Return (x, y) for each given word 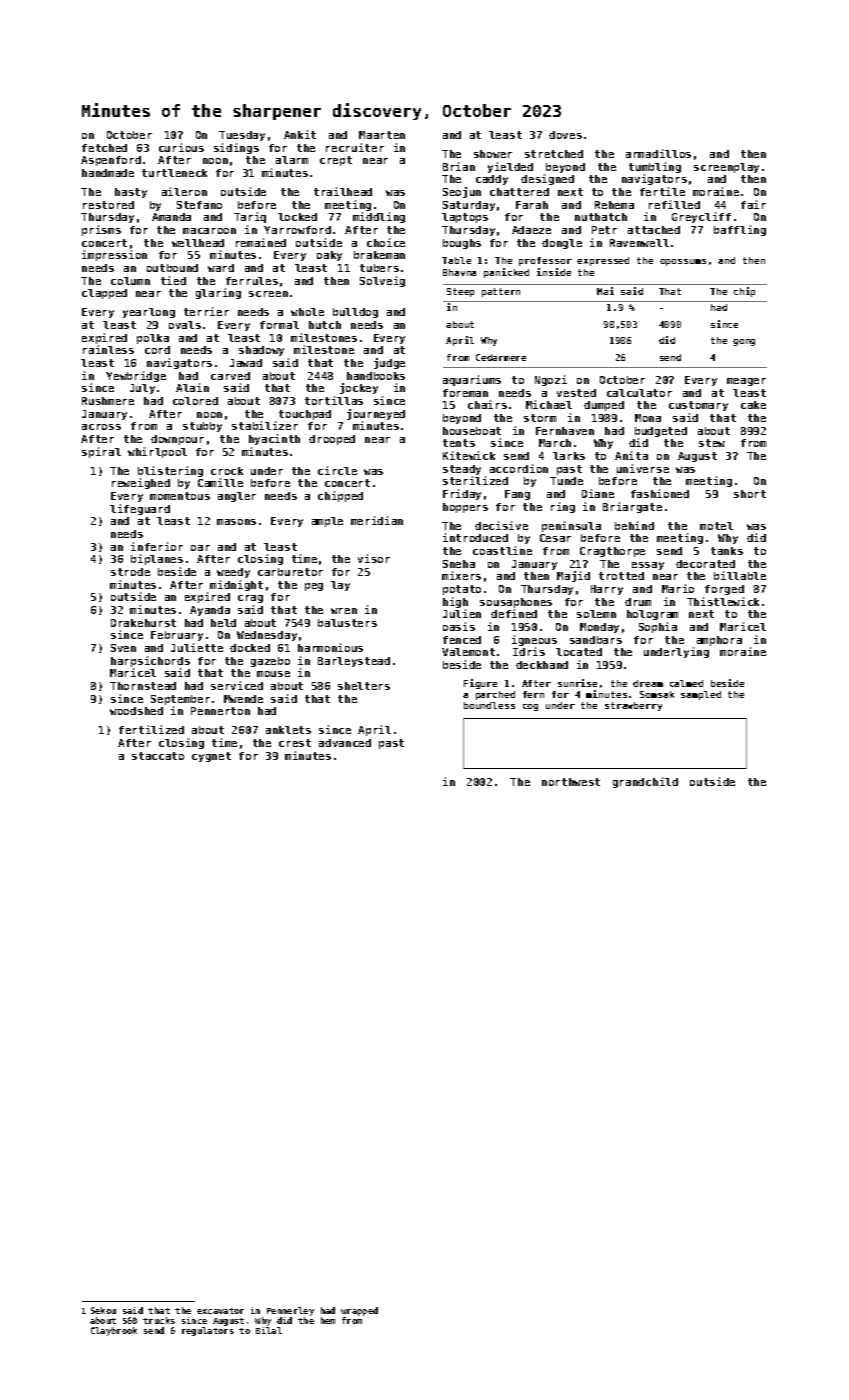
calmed (686, 683)
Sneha (459, 564)
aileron (184, 191)
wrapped (359, 1311)
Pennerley (290, 1311)
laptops (465, 218)
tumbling (655, 167)
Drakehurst (143, 623)
